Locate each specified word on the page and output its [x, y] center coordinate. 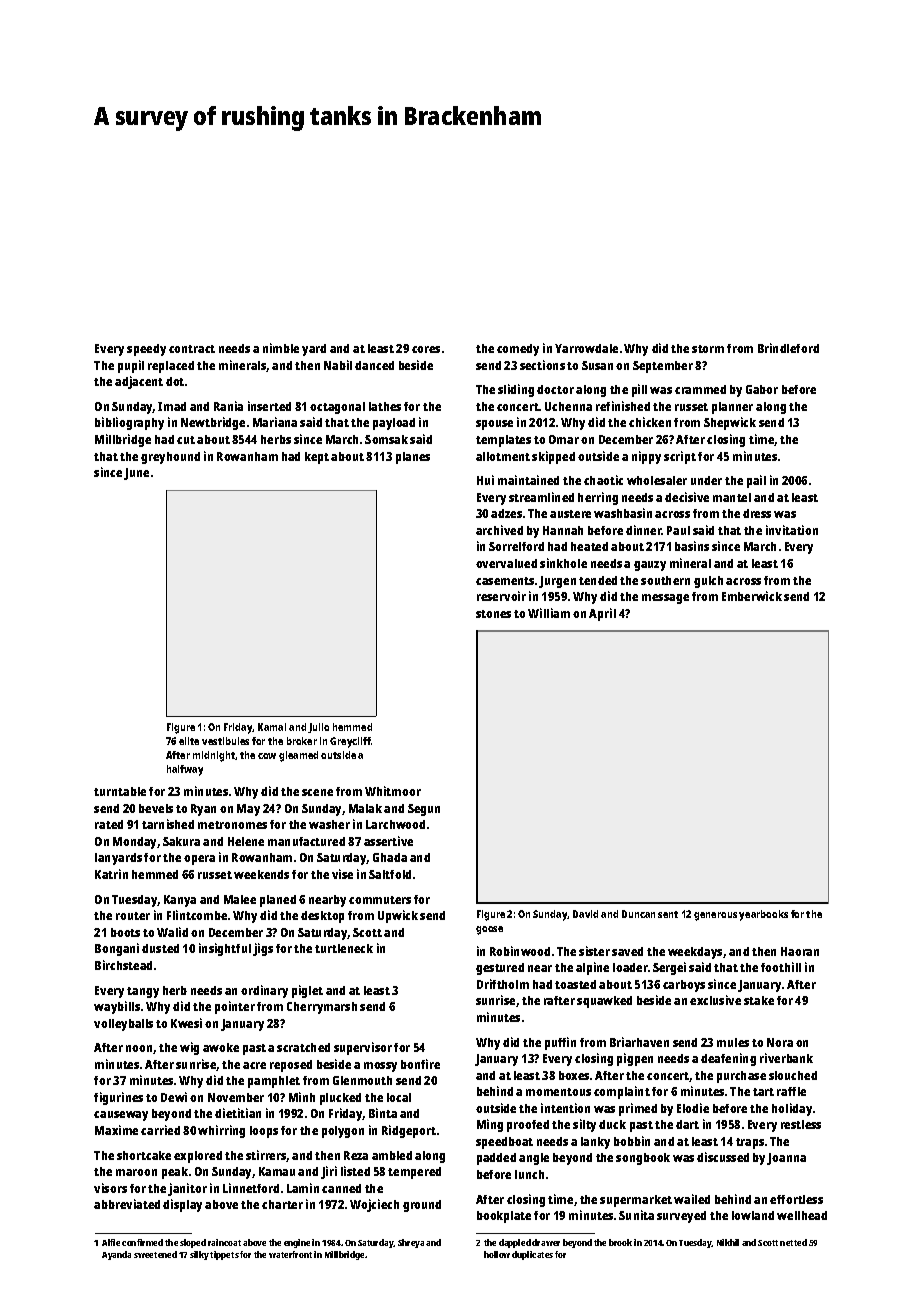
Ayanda [116, 1255]
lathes [385, 406]
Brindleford [788, 348]
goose [489, 930]
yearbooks [763, 915]
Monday [134, 843]
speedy [146, 350]
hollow [497, 1254]
